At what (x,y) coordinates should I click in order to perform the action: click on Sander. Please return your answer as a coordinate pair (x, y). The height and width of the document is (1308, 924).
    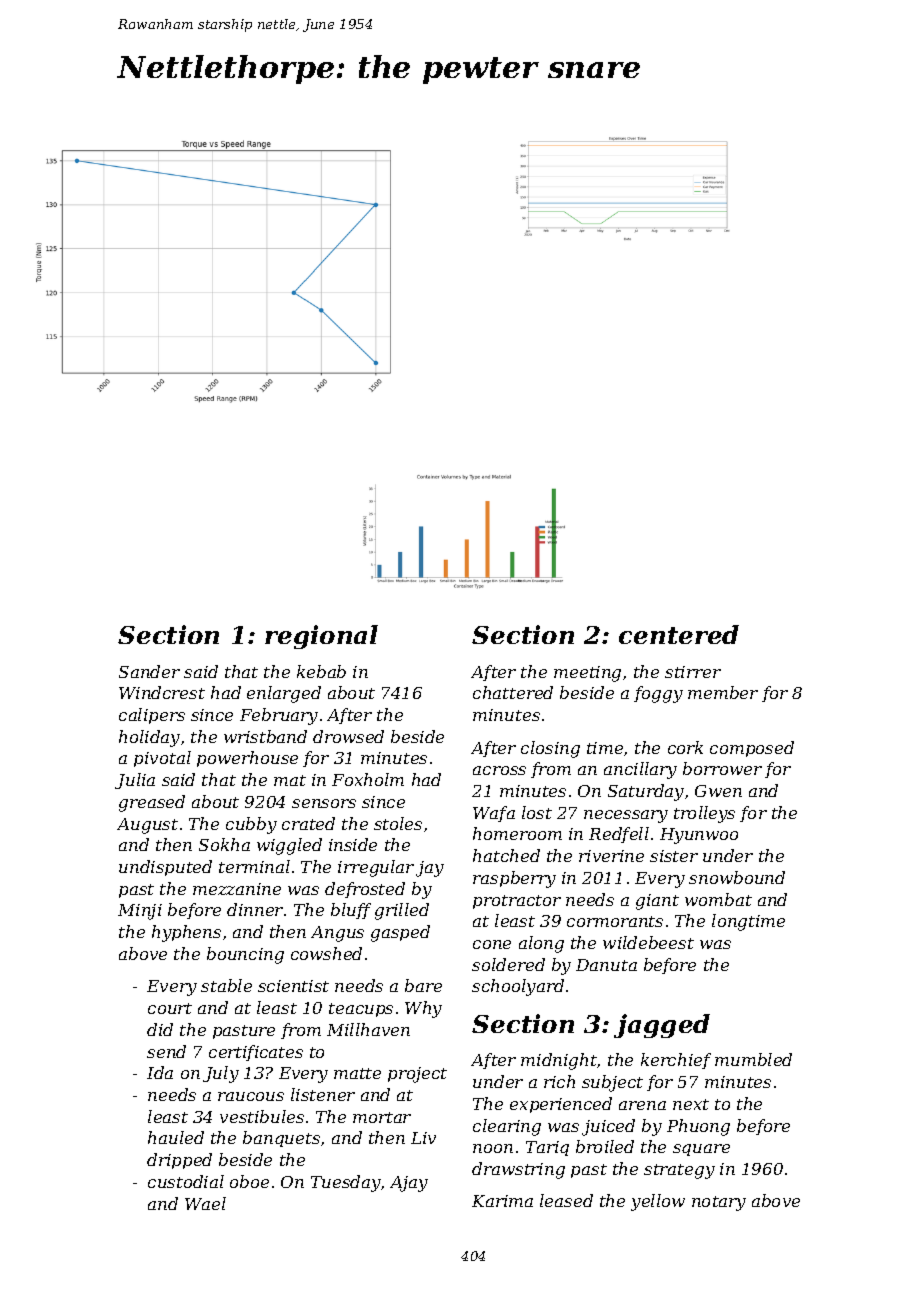
    Looking at the image, I should click on (149, 671).
